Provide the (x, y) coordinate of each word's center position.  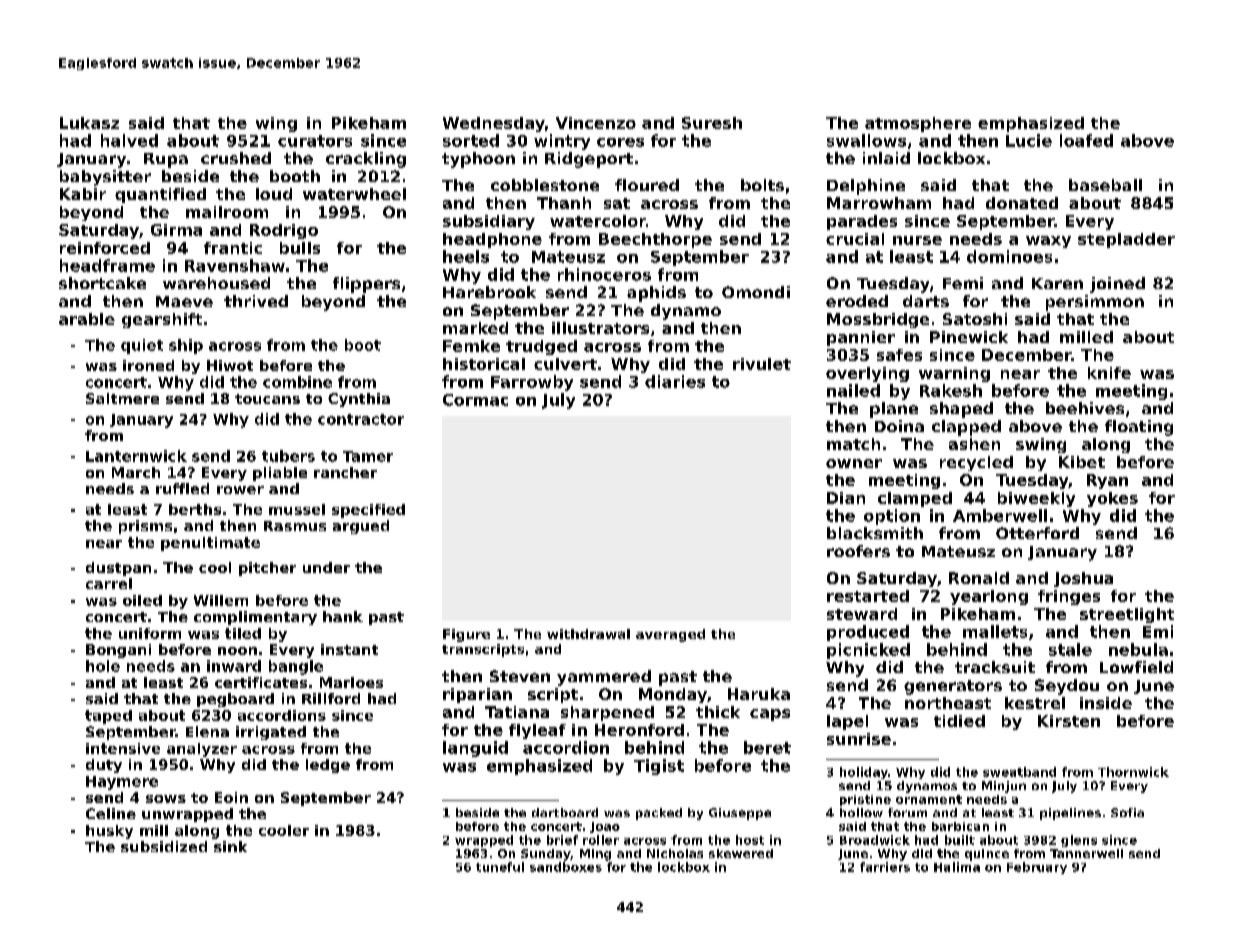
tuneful (500, 867)
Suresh (712, 123)
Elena (207, 731)
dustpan (118, 569)
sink (230, 846)
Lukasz (89, 123)
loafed (1086, 140)
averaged (670, 635)
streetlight (1127, 615)
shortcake (102, 283)
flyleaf (537, 731)
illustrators (600, 328)
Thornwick (1133, 772)
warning (954, 374)
